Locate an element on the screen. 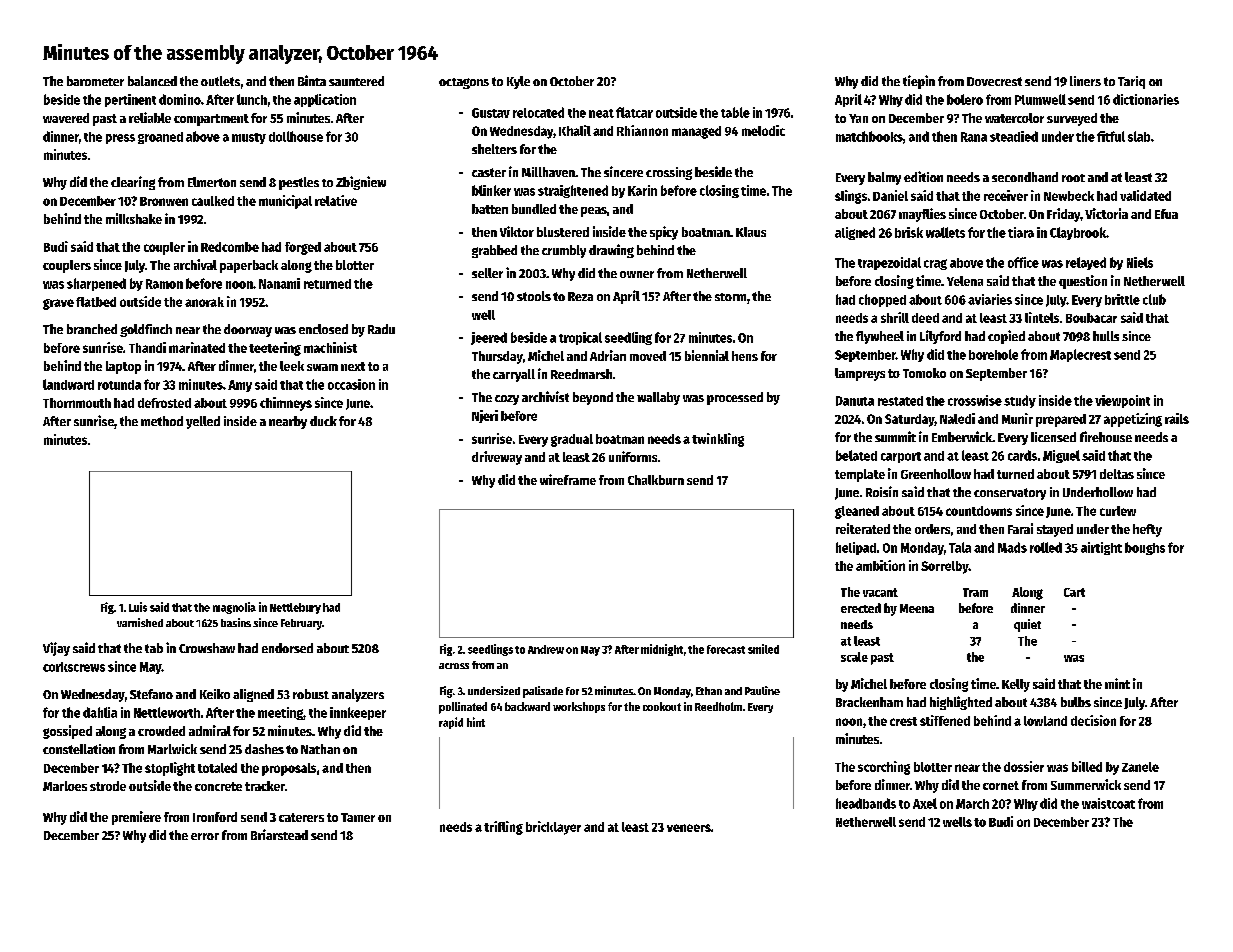  Tomoko is located at coordinates (924, 373).
